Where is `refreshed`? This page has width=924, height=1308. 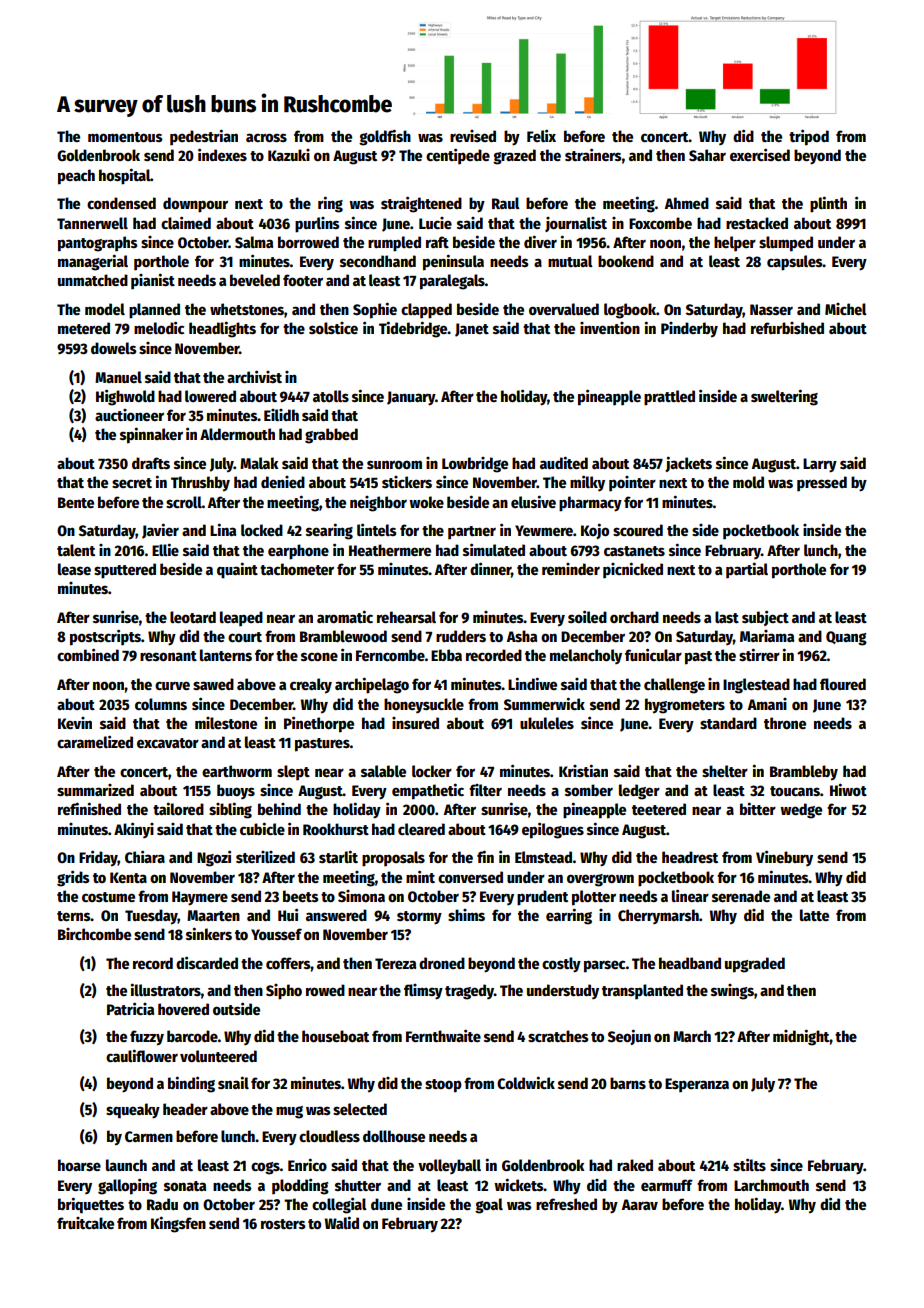
refreshed is located at coordinates (566, 1204).
